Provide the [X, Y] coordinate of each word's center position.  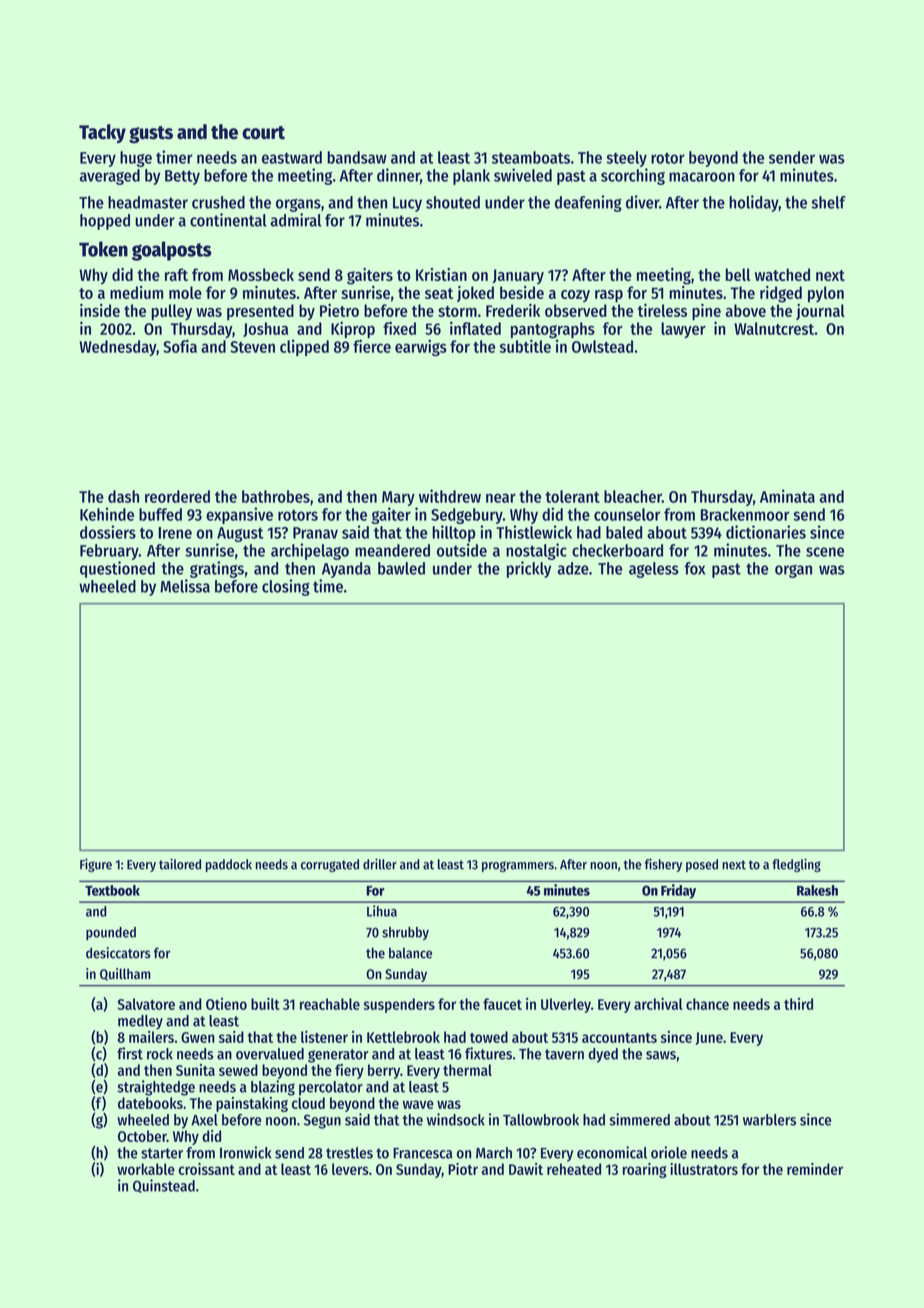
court [263, 133]
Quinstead [164, 1186]
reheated [574, 1169]
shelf [829, 202]
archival [658, 1004]
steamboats [531, 157]
